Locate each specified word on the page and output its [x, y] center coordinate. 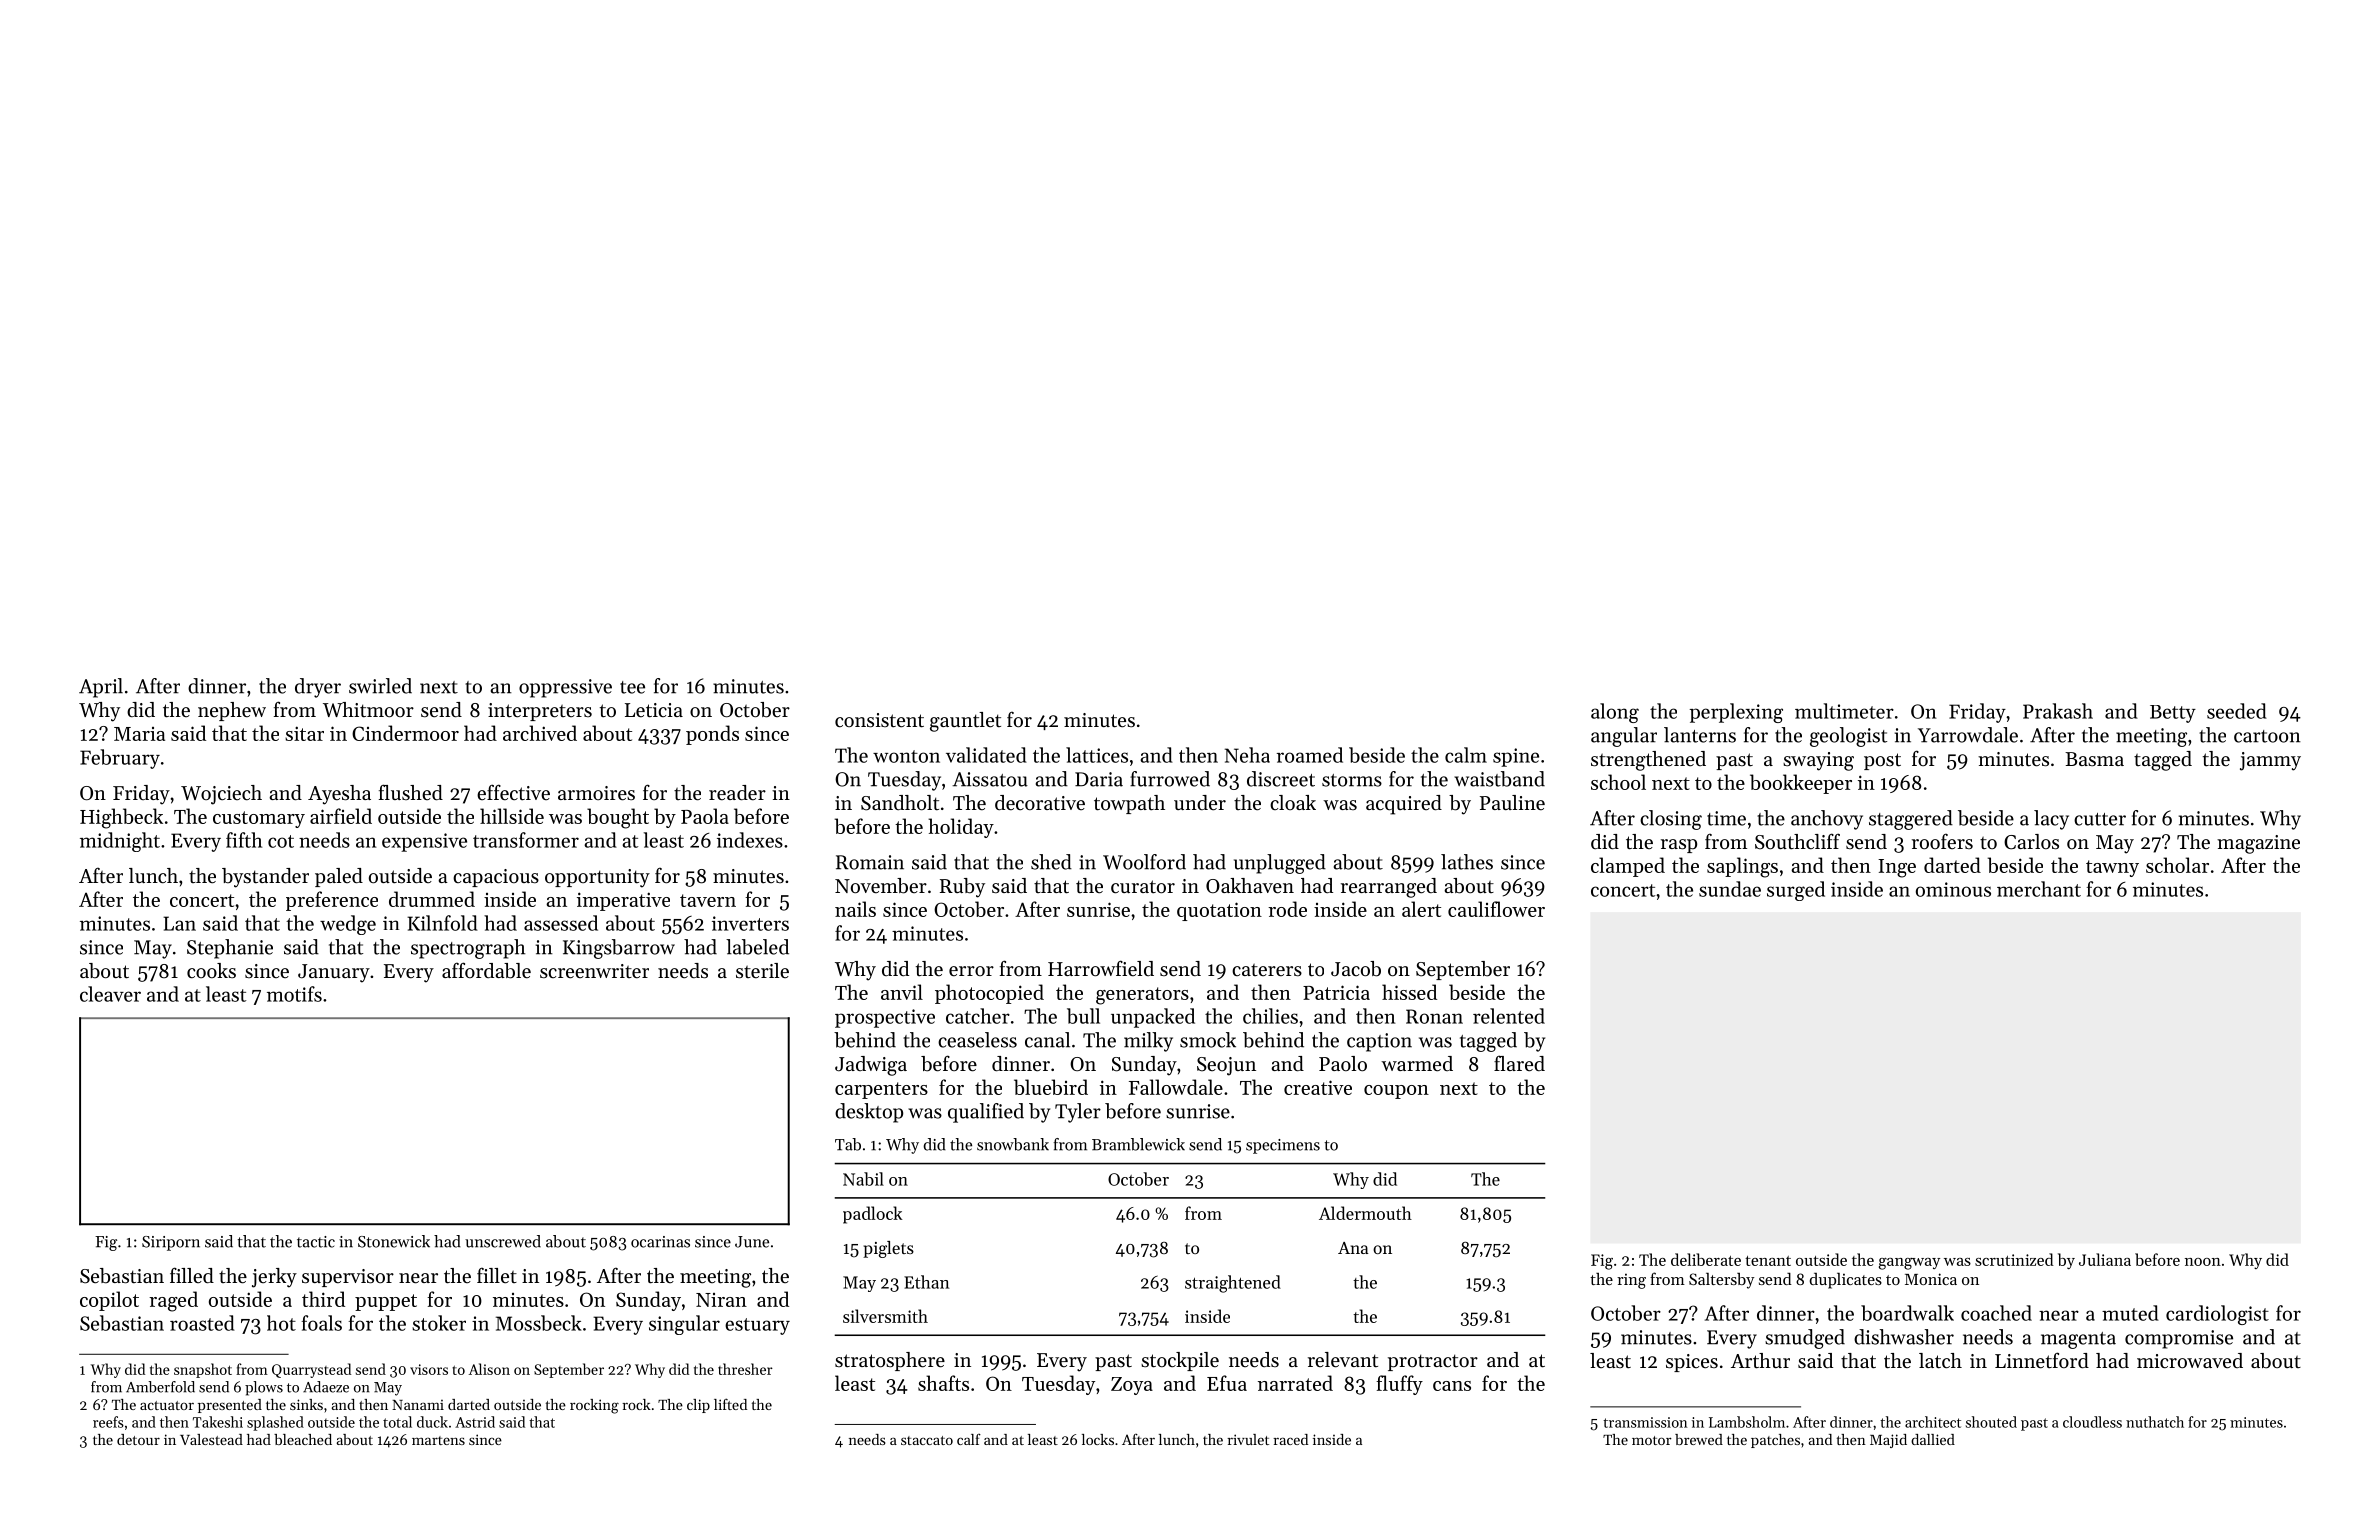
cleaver [110, 994]
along [1615, 713]
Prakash [2058, 711]
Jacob [1356, 969]
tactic [316, 1242]
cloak [1293, 802]
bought [618, 818]
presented [230, 1406]
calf [969, 1439]
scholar [2177, 865]
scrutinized [2014, 1259]
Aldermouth [1365, 1213]
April [101, 688]
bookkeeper [1801, 784]
